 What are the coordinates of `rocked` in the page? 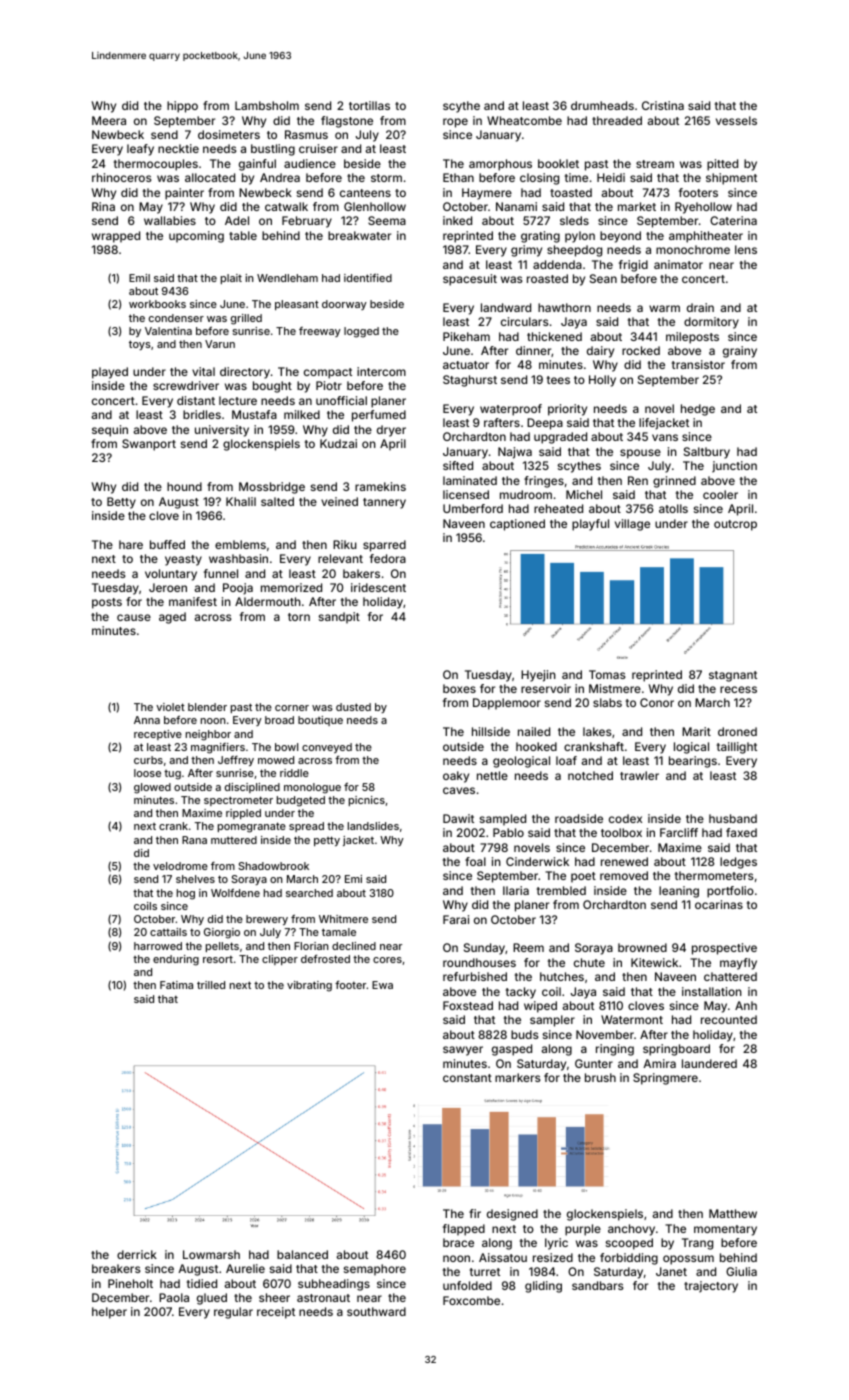 It's located at (641, 350).
